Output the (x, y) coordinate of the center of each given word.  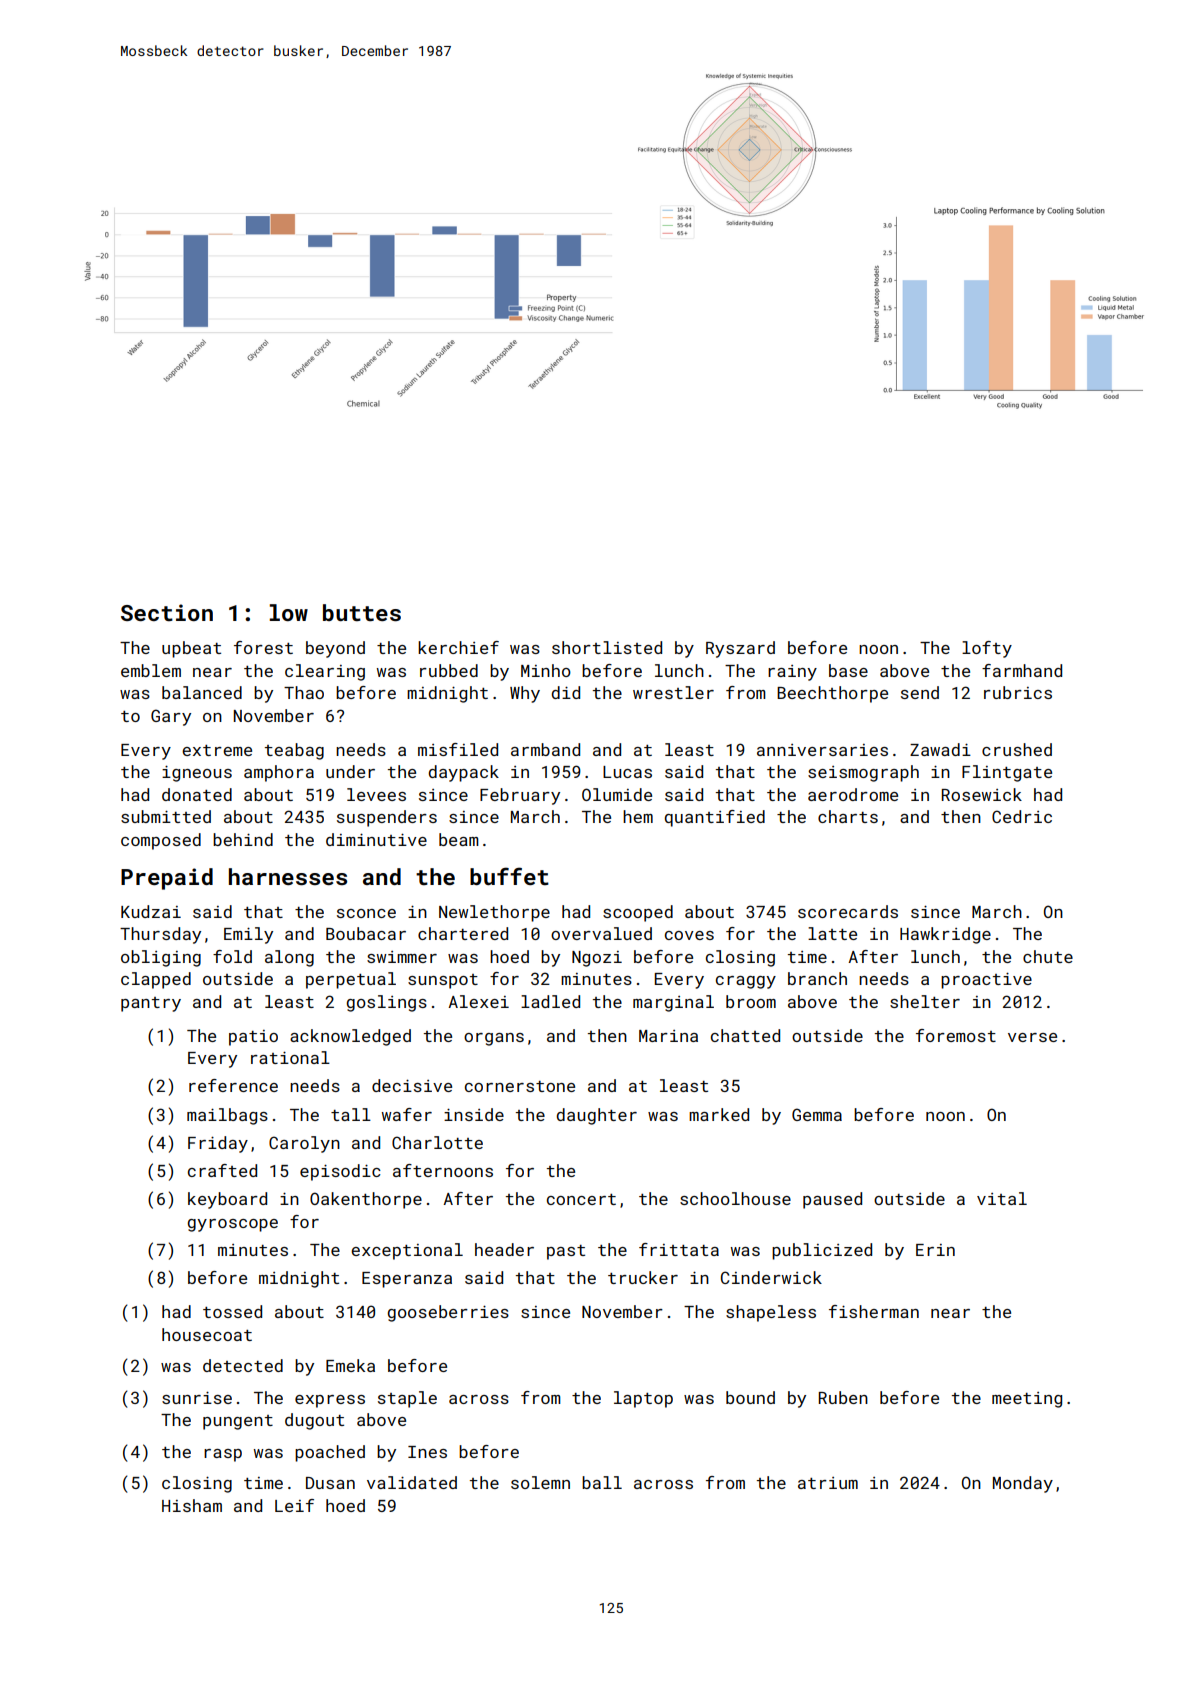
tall (351, 1114)
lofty (987, 649)
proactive (986, 981)
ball (602, 1482)
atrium (828, 1483)
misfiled (458, 749)
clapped (156, 980)
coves (689, 935)
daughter (596, 1116)
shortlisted (607, 647)
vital (1002, 1198)
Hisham (192, 1505)
